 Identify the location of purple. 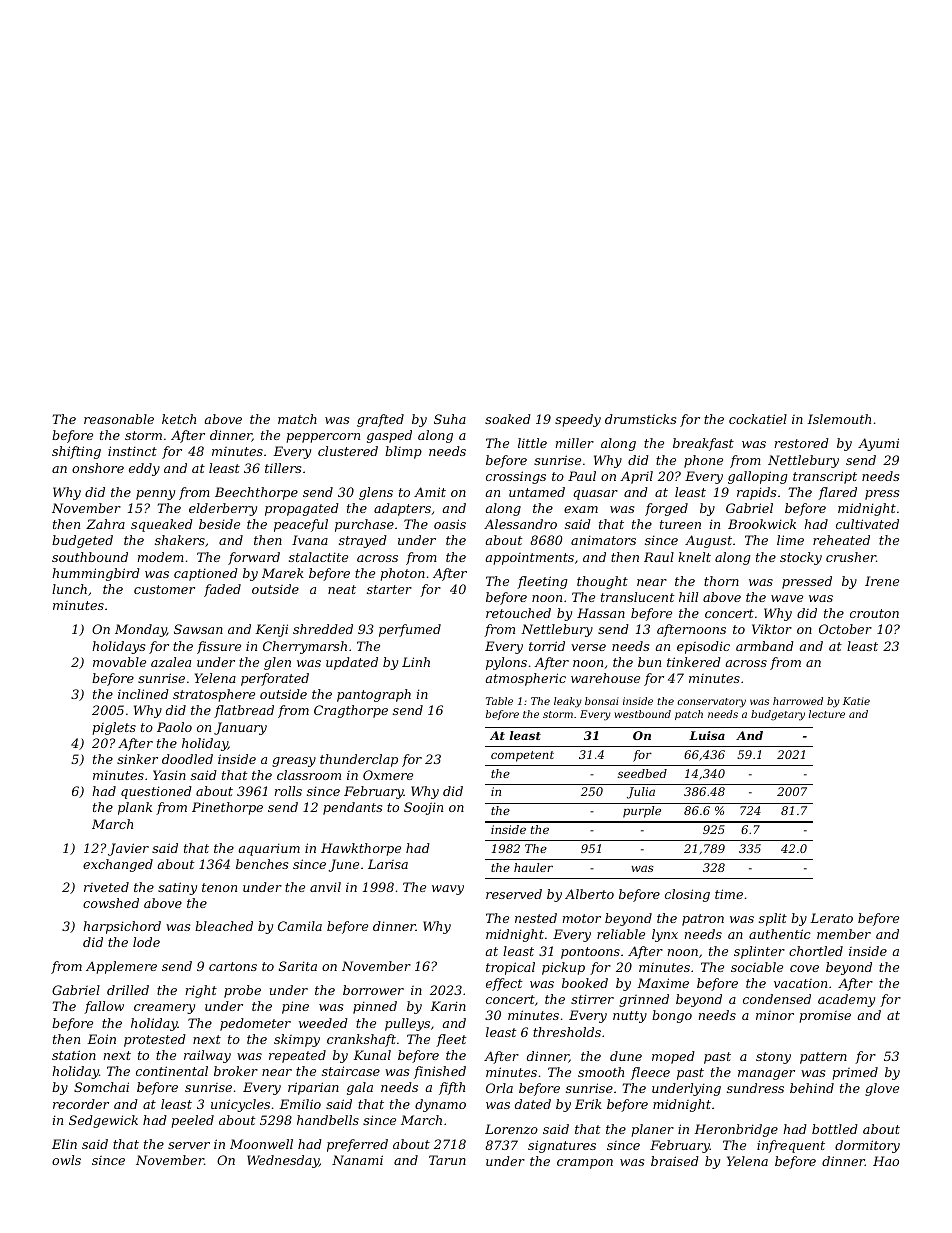
(642, 812).
